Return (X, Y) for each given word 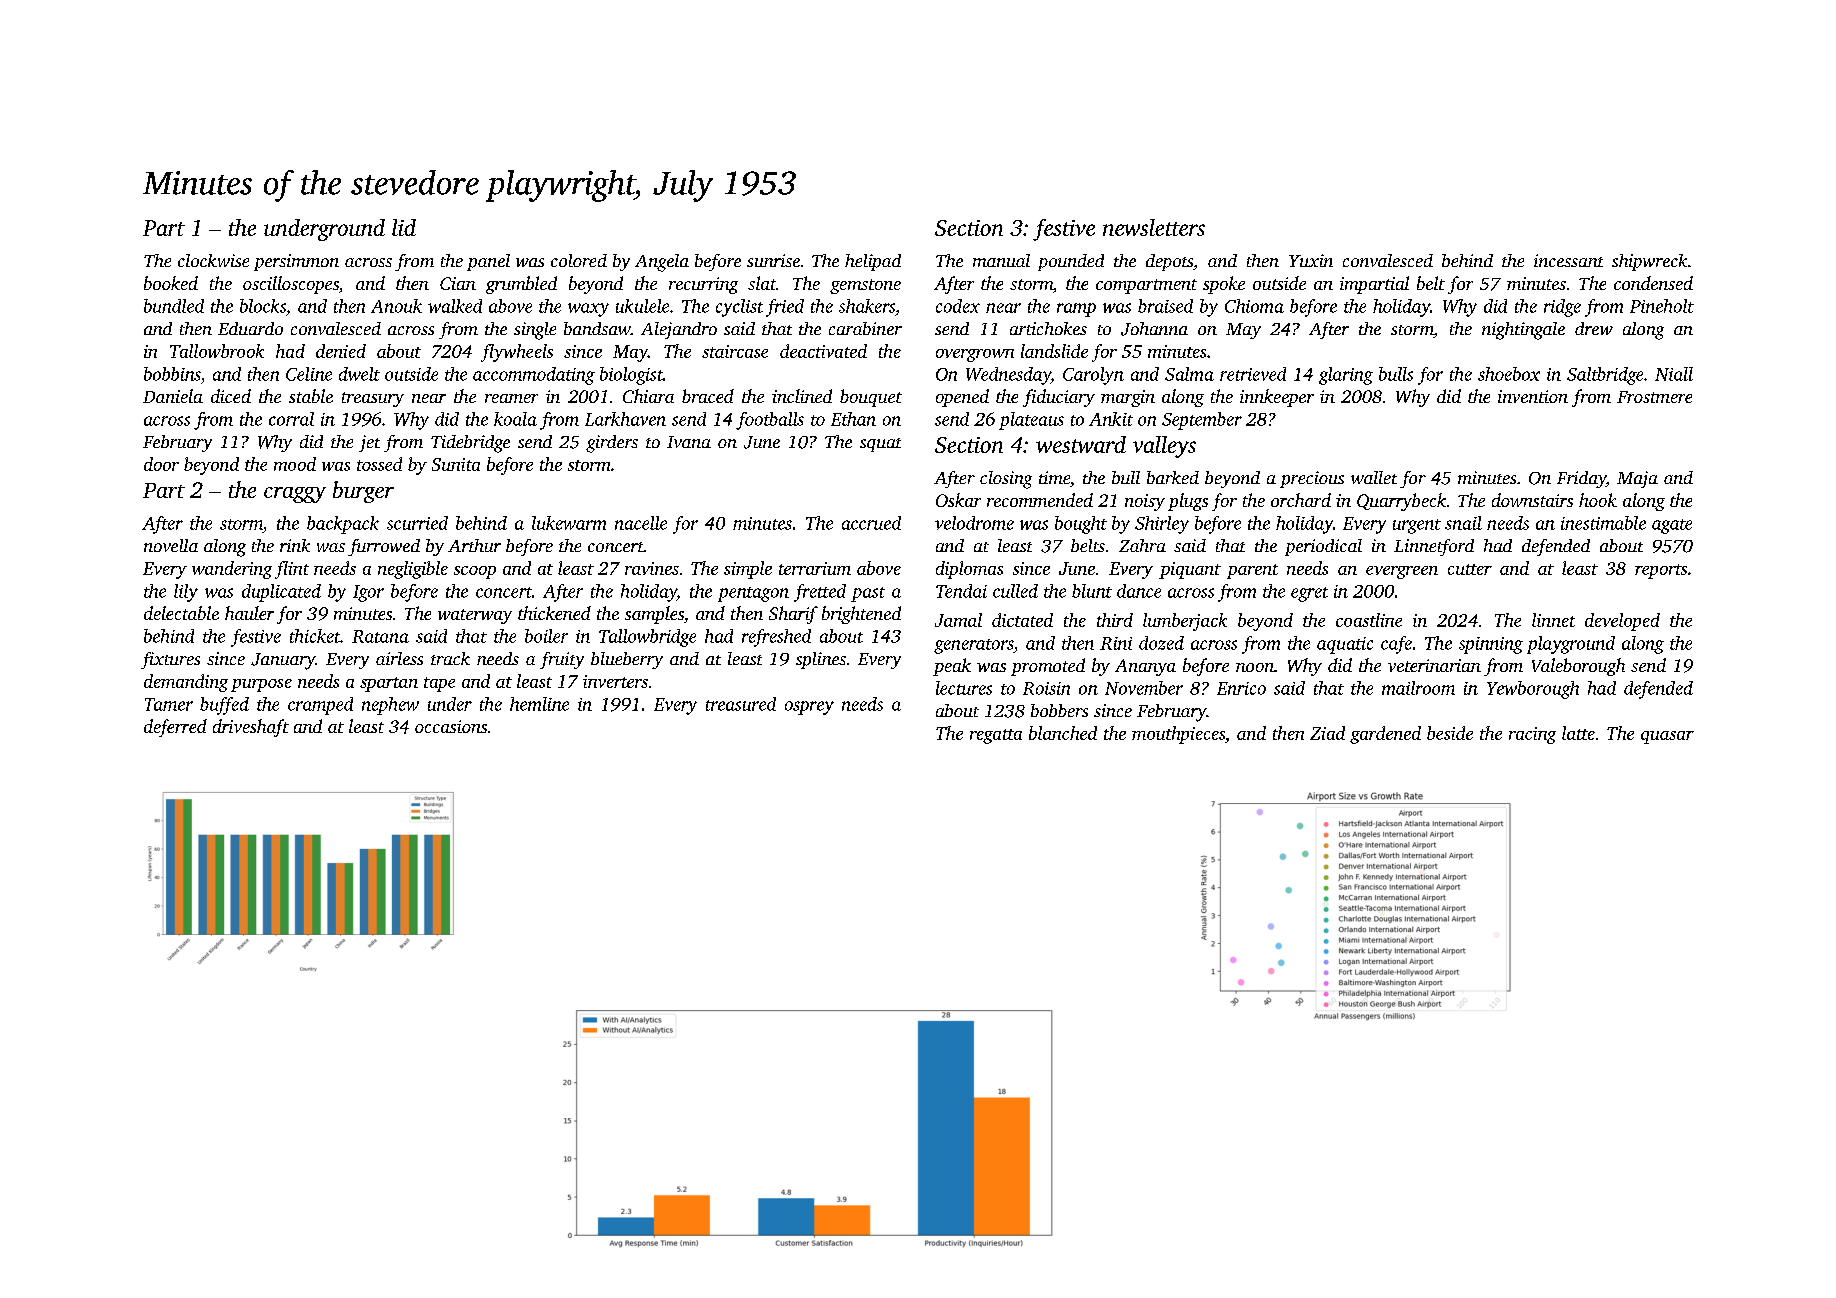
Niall (1674, 374)
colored (579, 260)
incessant (1568, 260)
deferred (175, 728)
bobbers (1059, 710)
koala (515, 419)
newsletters (1154, 227)
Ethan (853, 419)
